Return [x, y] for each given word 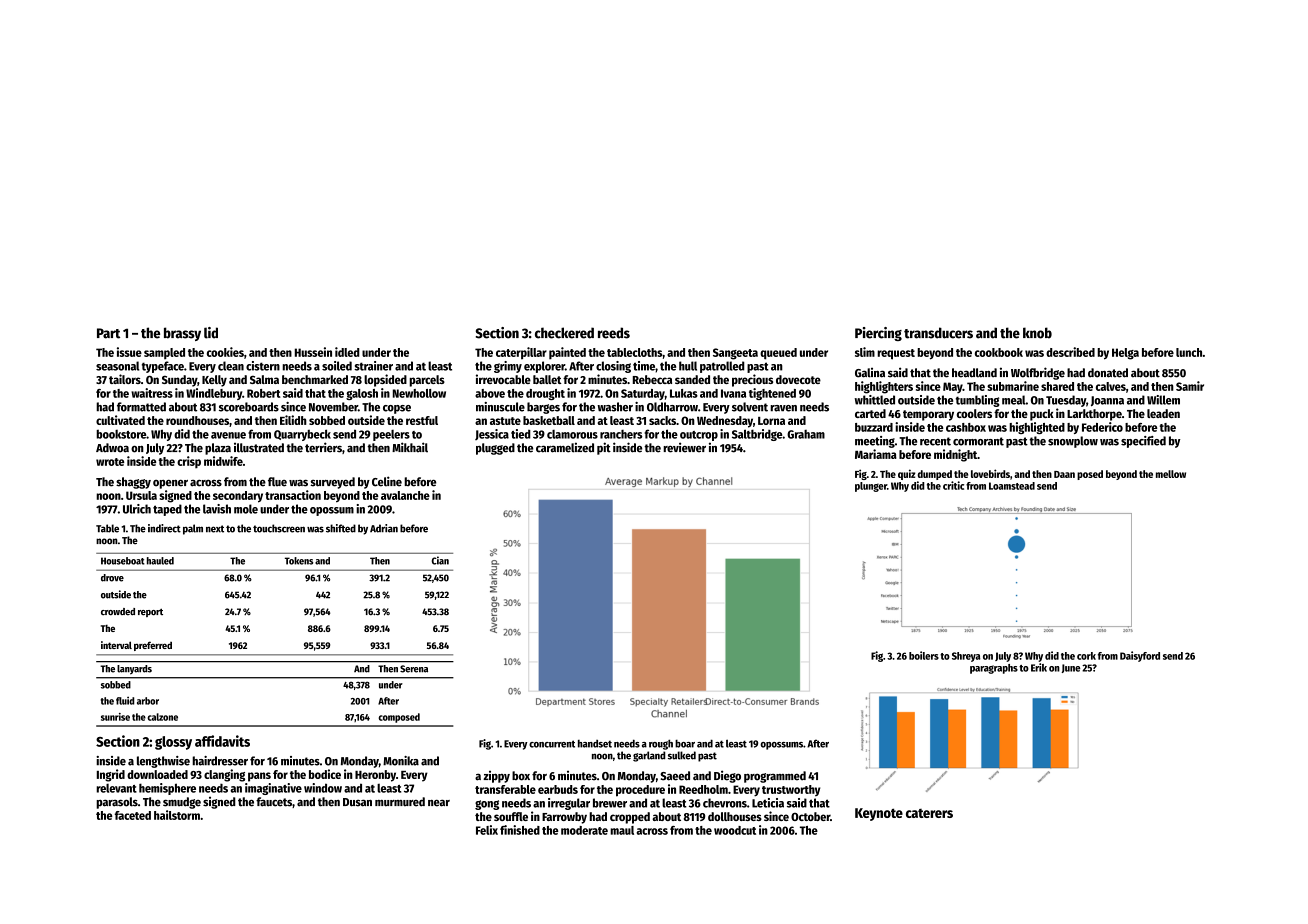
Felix [487, 830]
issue [129, 352]
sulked [682, 755]
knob [1037, 333]
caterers [929, 813]
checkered [564, 333]
